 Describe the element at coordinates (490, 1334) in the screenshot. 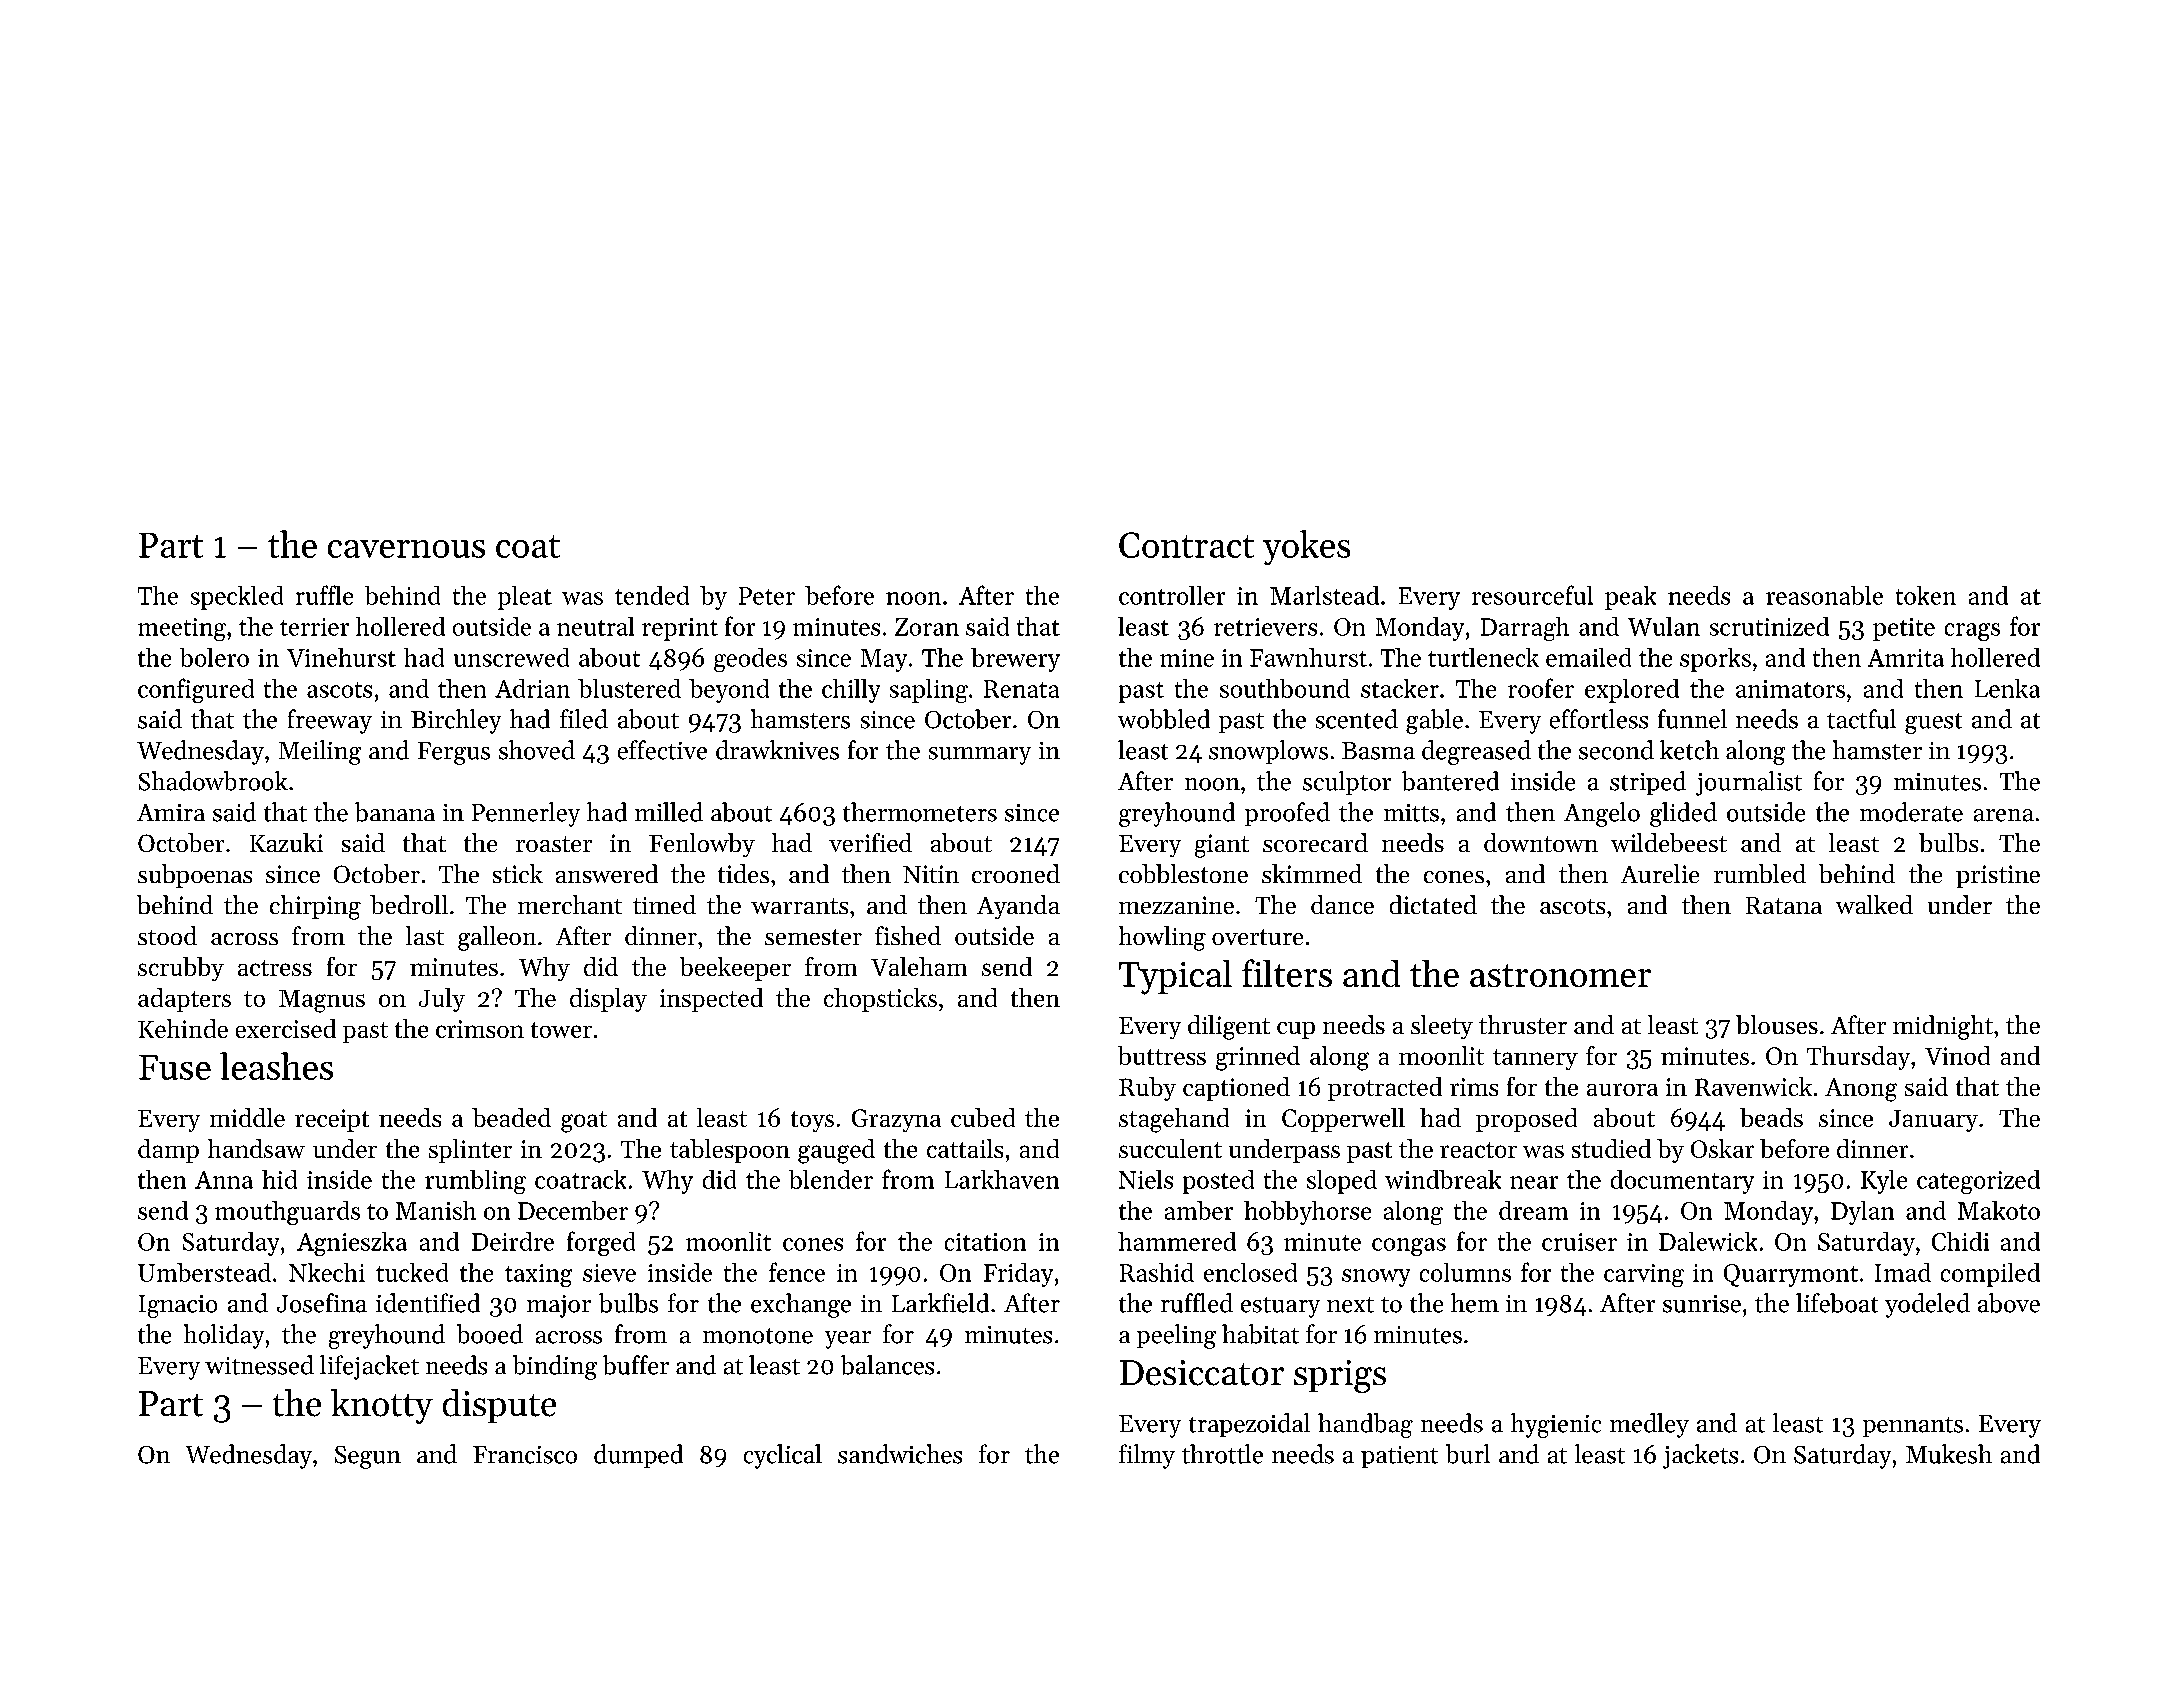

I see `booed` at that location.
